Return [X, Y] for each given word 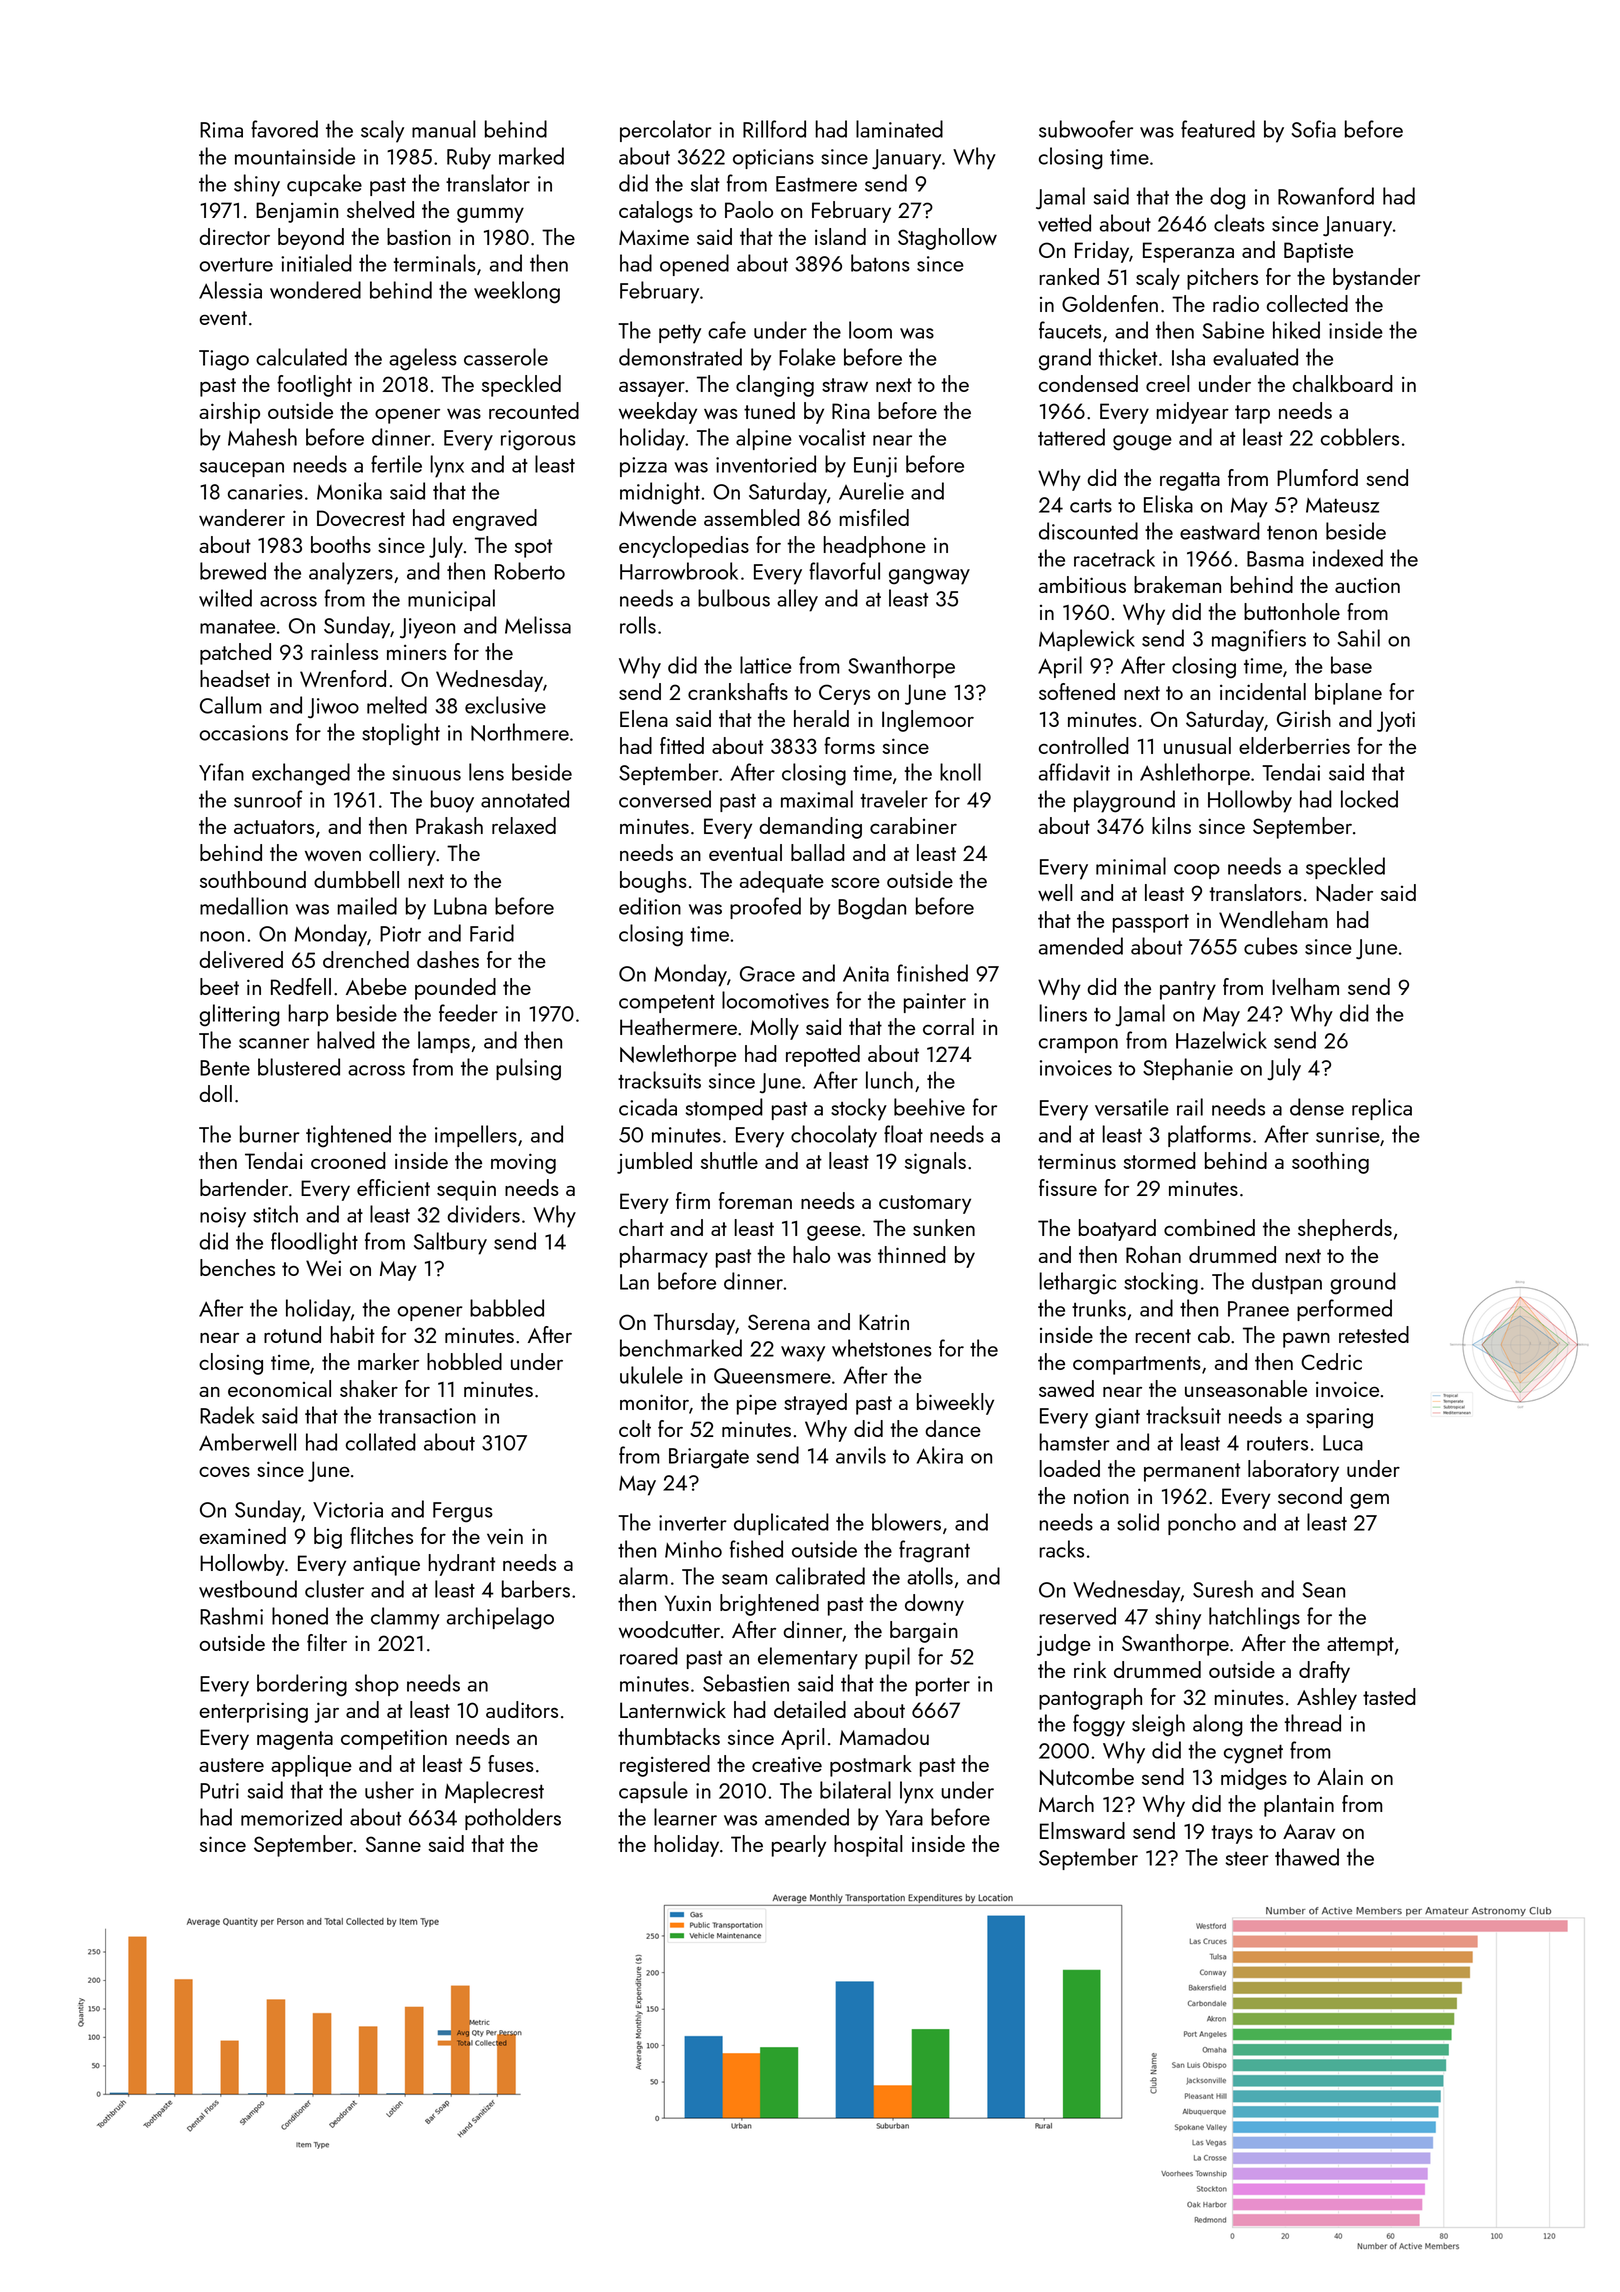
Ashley [1327, 1699]
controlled [1084, 745]
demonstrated [680, 357]
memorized [291, 1817]
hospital [868, 1846]
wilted [225, 598]
